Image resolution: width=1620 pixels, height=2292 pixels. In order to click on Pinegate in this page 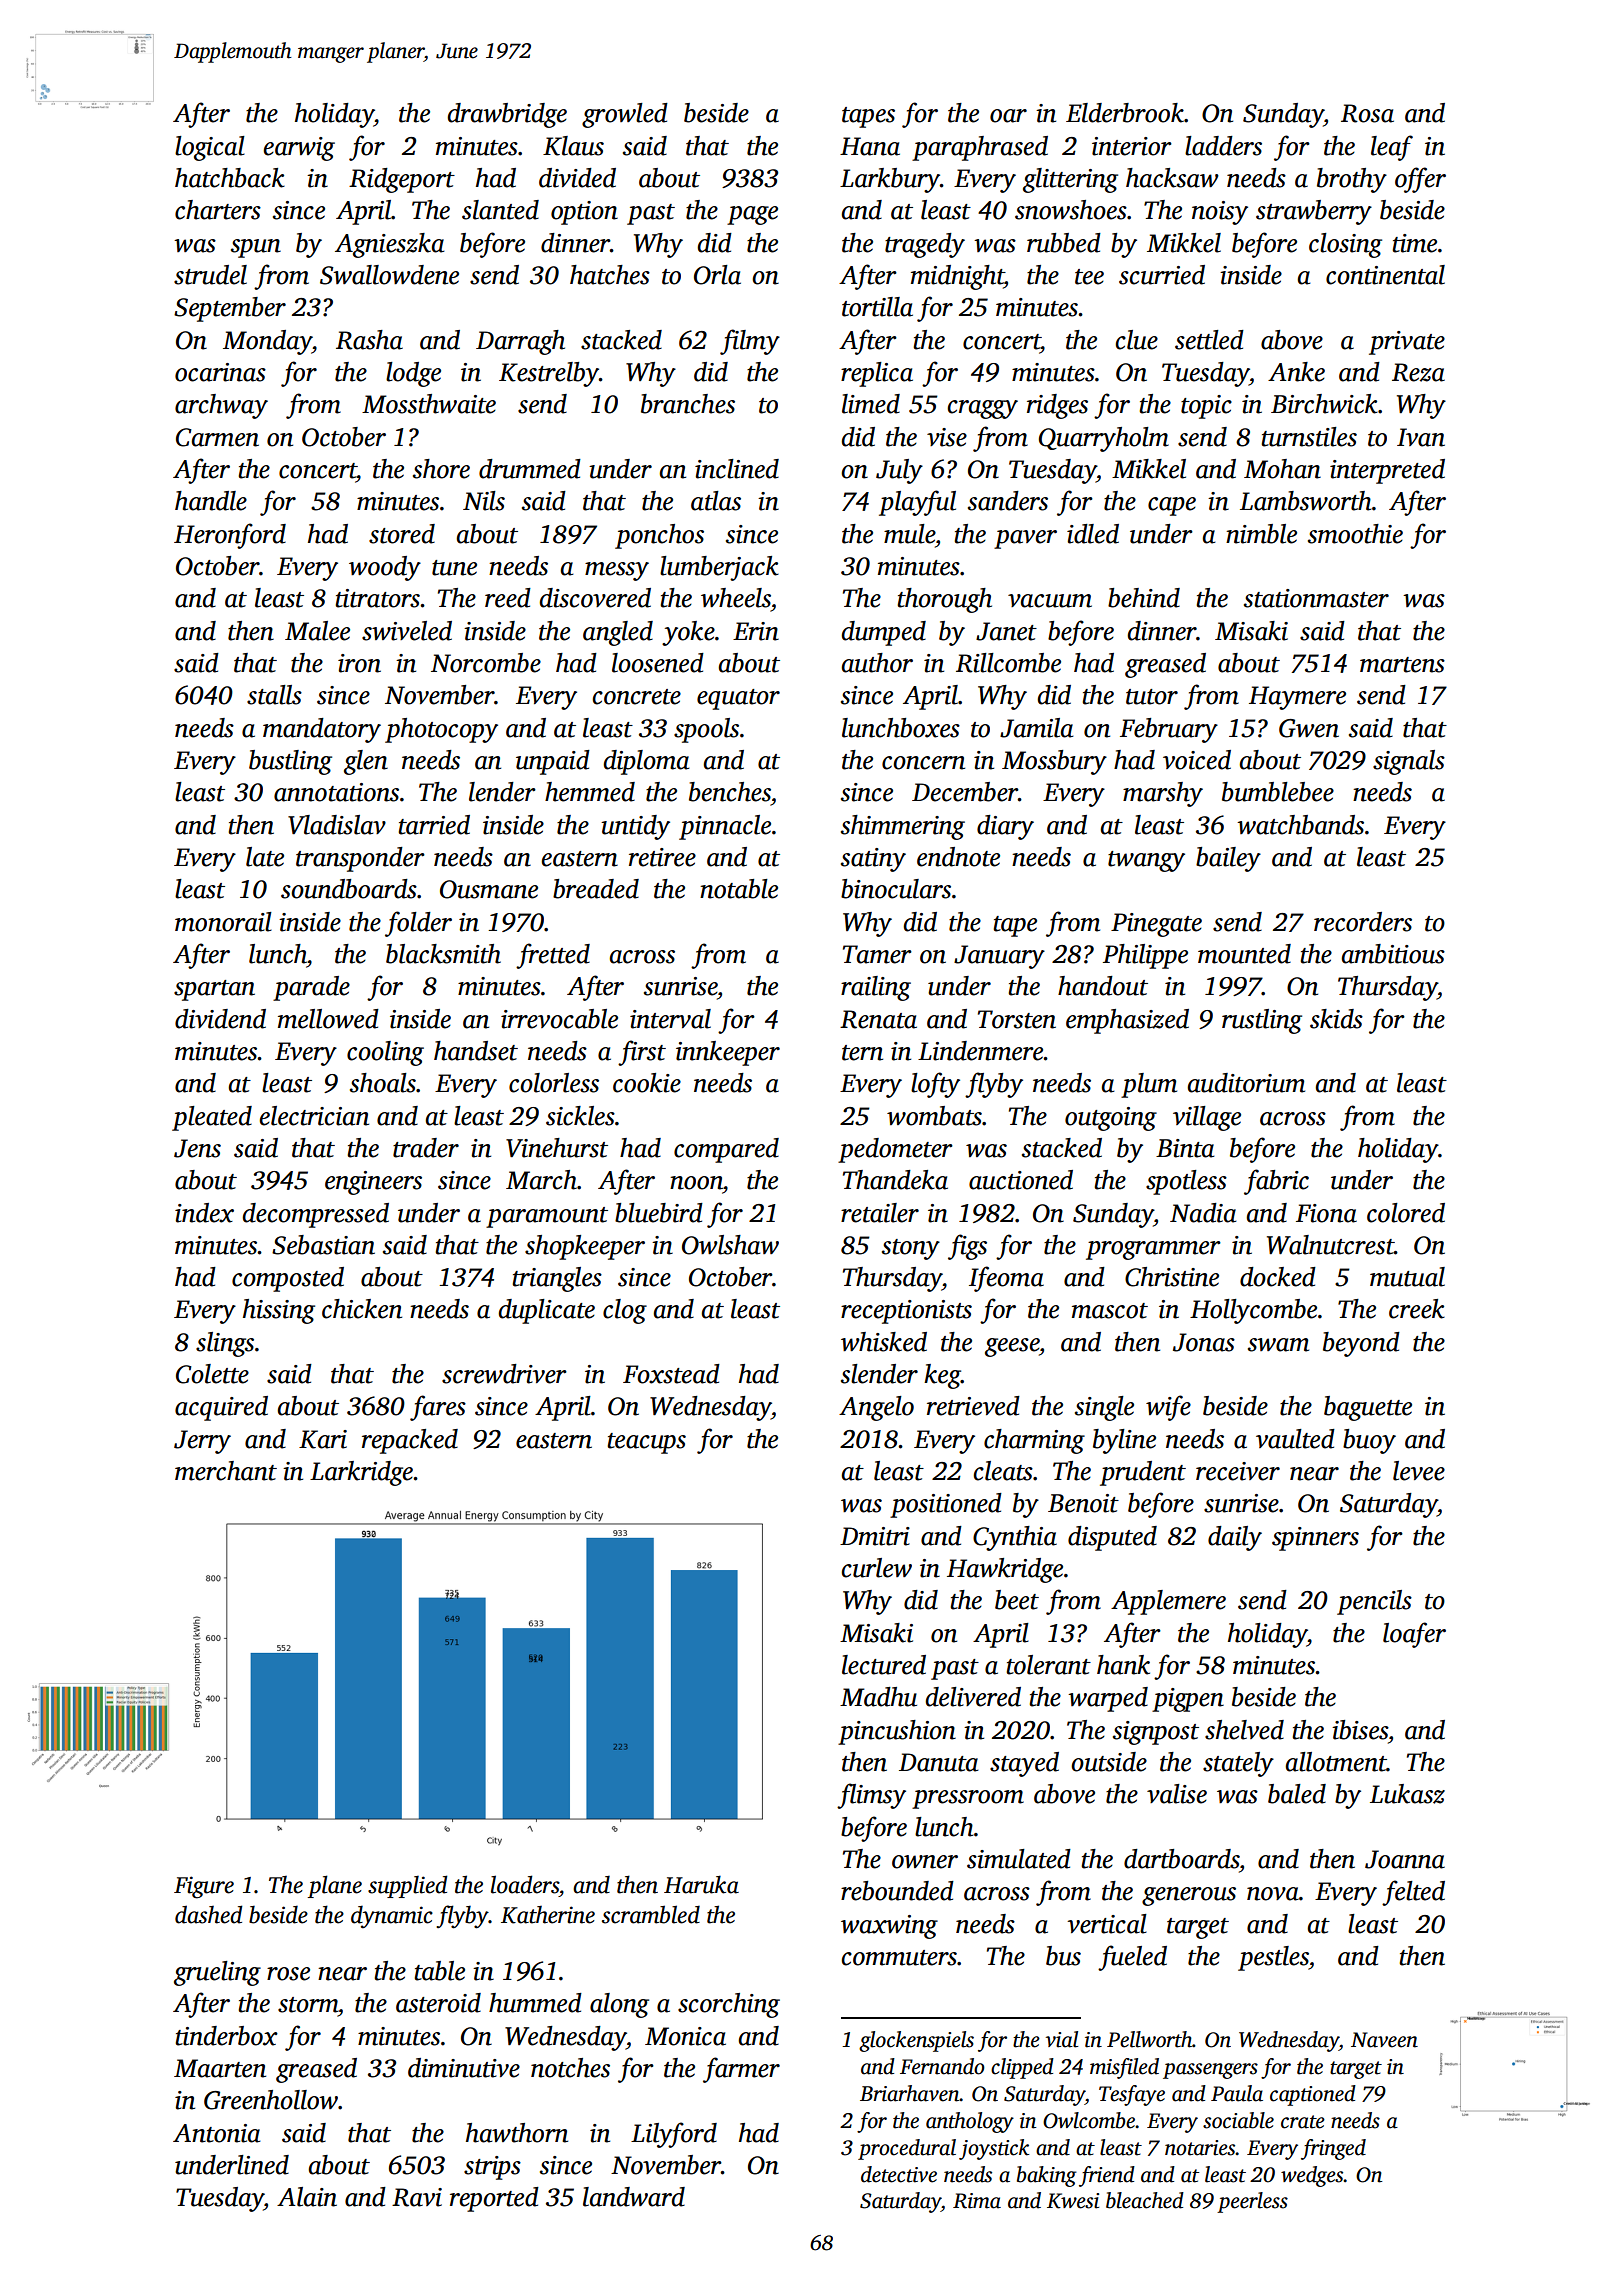, I will do `click(1156, 925)`.
